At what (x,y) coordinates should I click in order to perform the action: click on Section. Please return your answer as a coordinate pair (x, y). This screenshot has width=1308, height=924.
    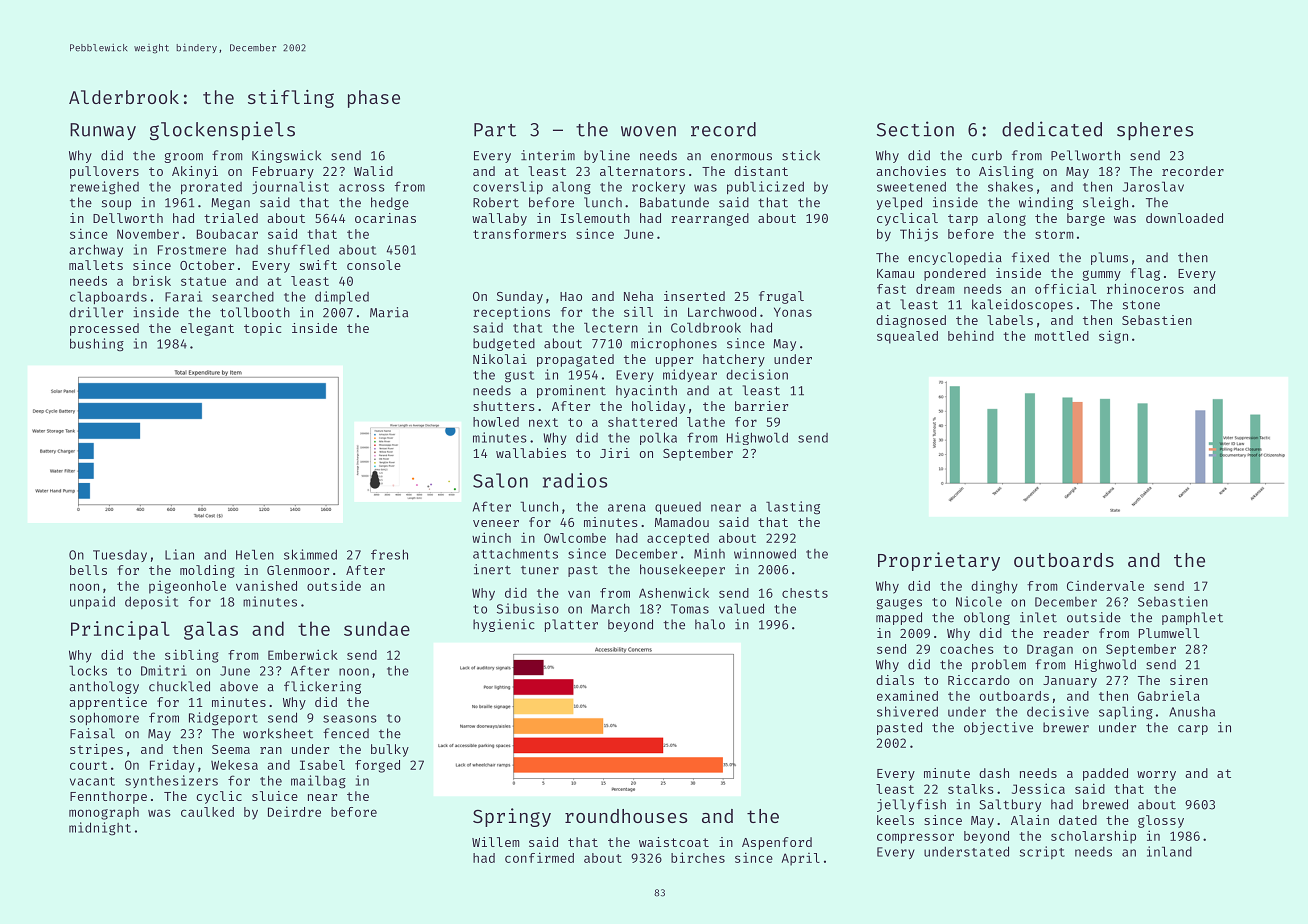
    Looking at the image, I should click on (915, 129).
